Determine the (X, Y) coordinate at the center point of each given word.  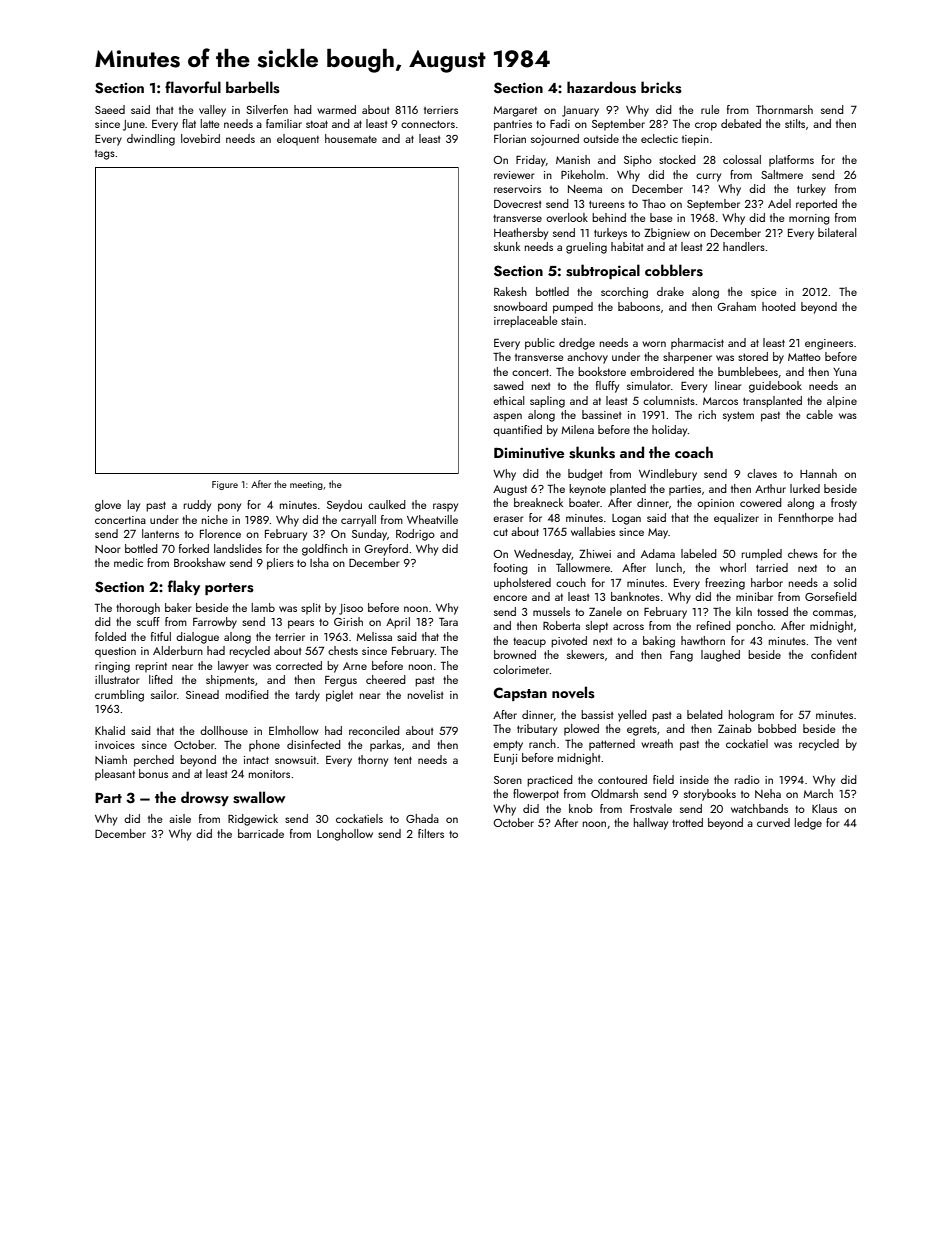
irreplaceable (526, 322)
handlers (744, 246)
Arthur (770, 488)
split (311, 609)
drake (670, 291)
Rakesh (510, 291)
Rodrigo (415, 535)
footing (511, 569)
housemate (351, 138)
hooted (779, 306)
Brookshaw (200, 562)
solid (845, 582)
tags (105, 155)
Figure (225, 485)
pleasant (115, 775)
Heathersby (521, 234)
